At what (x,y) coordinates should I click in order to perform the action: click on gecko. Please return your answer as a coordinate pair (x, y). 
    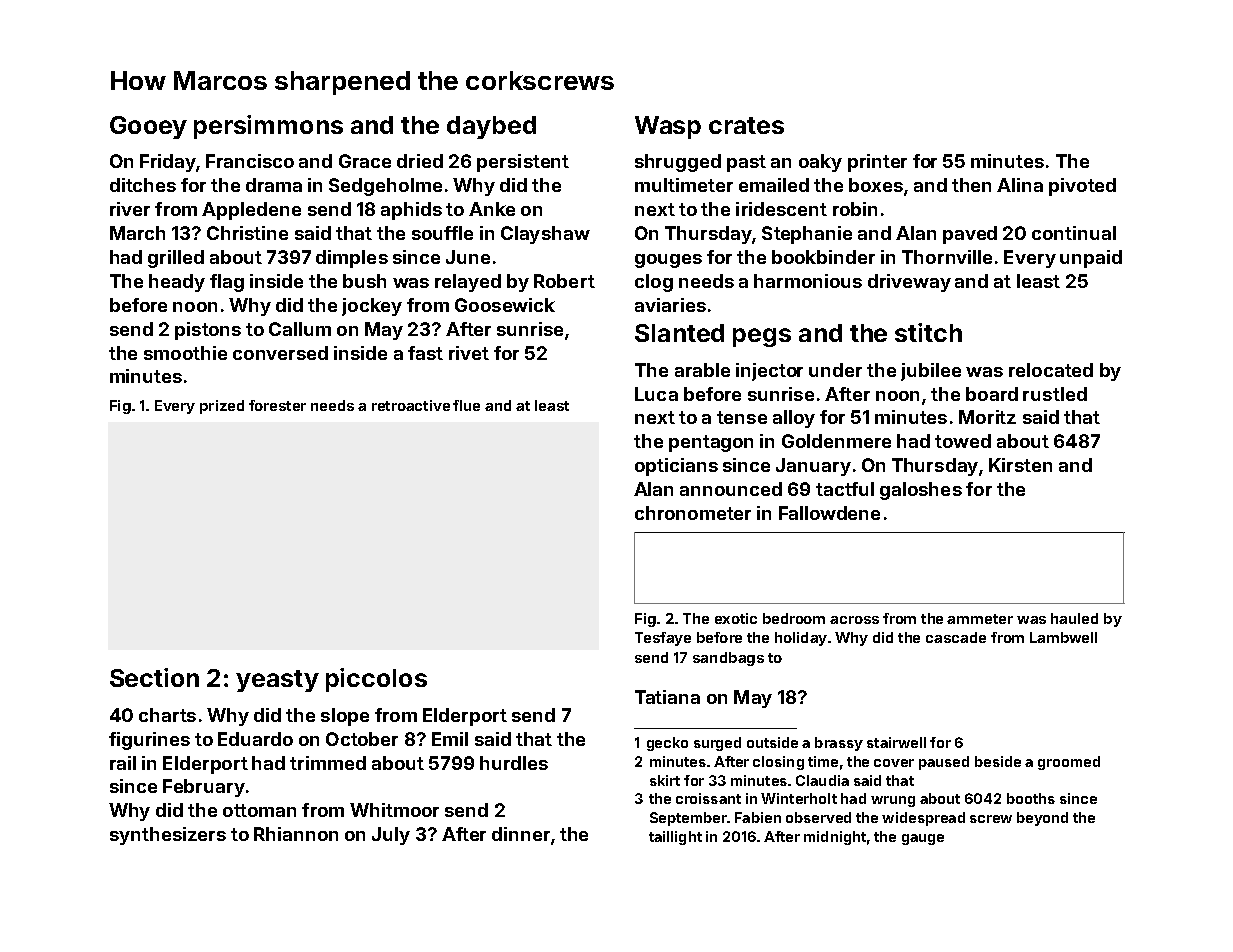
    Looking at the image, I should click on (667, 744).
